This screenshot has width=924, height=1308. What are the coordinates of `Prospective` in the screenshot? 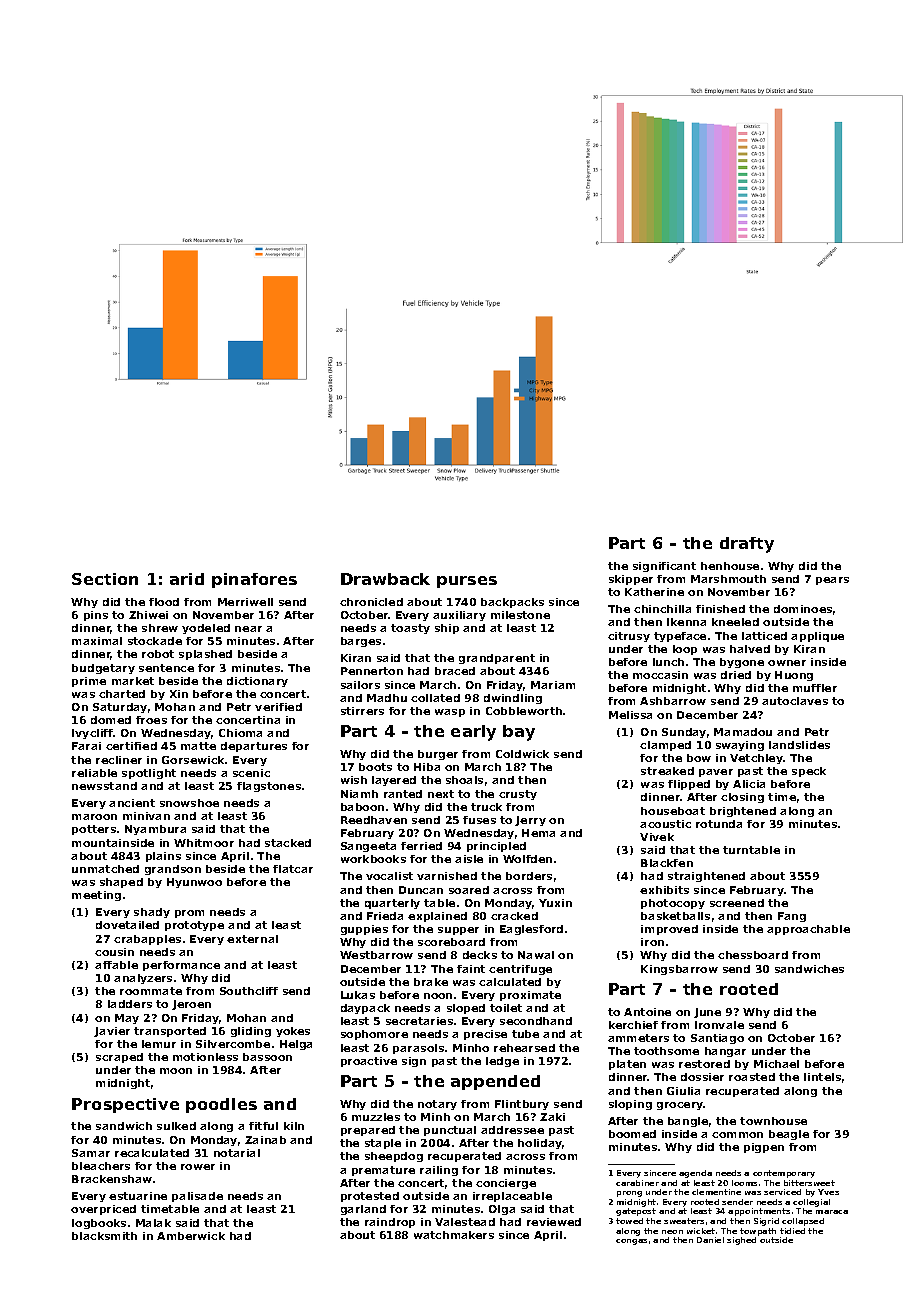 It's located at (125, 1105).
